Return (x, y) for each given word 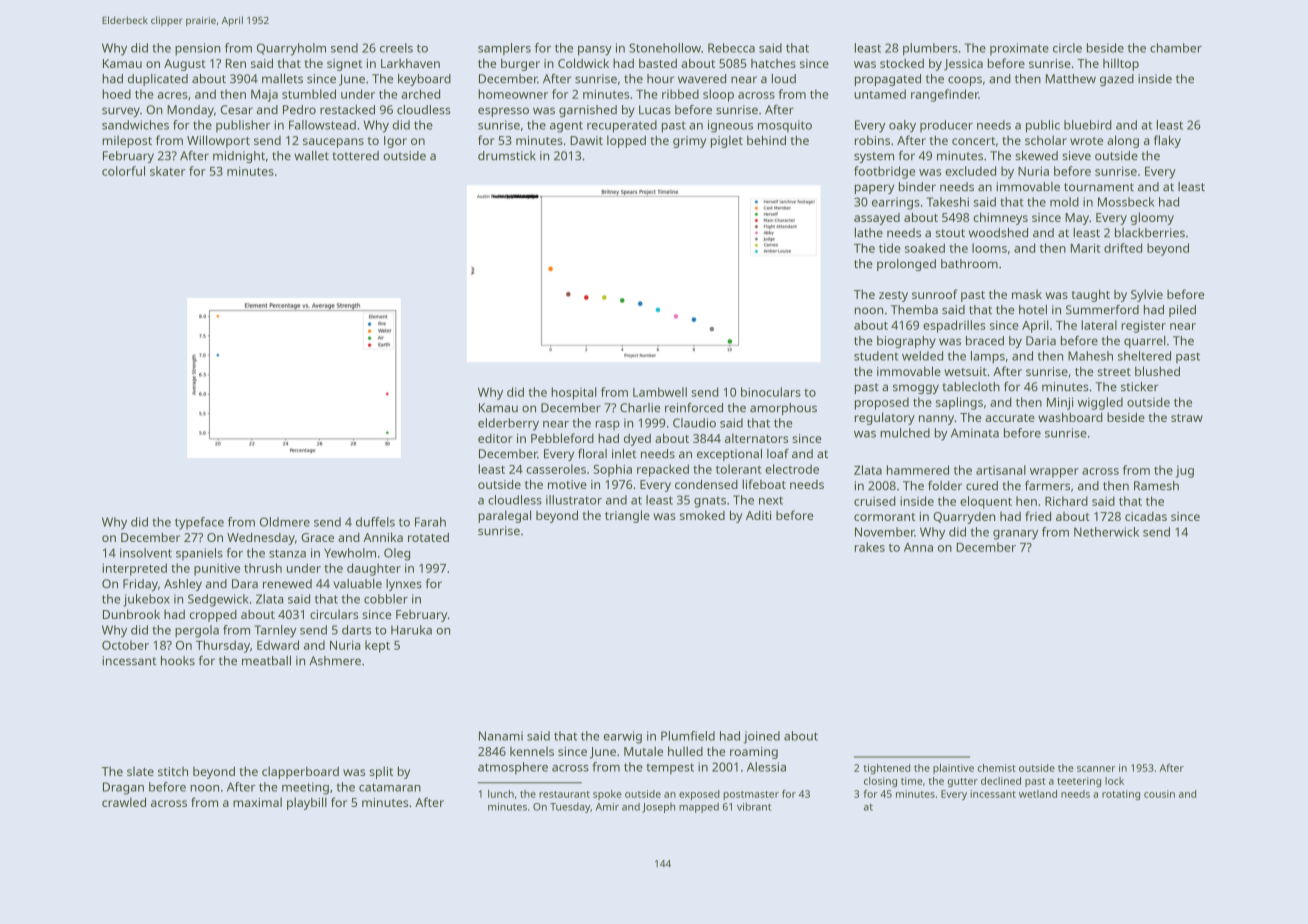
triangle (627, 516)
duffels (375, 522)
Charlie (640, 407)
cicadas (1146, 516)
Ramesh (1156, 485)
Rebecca (731, 48)
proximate (1019, 49)
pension (198, 49)
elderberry (508, 424)
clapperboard (300, 772)
